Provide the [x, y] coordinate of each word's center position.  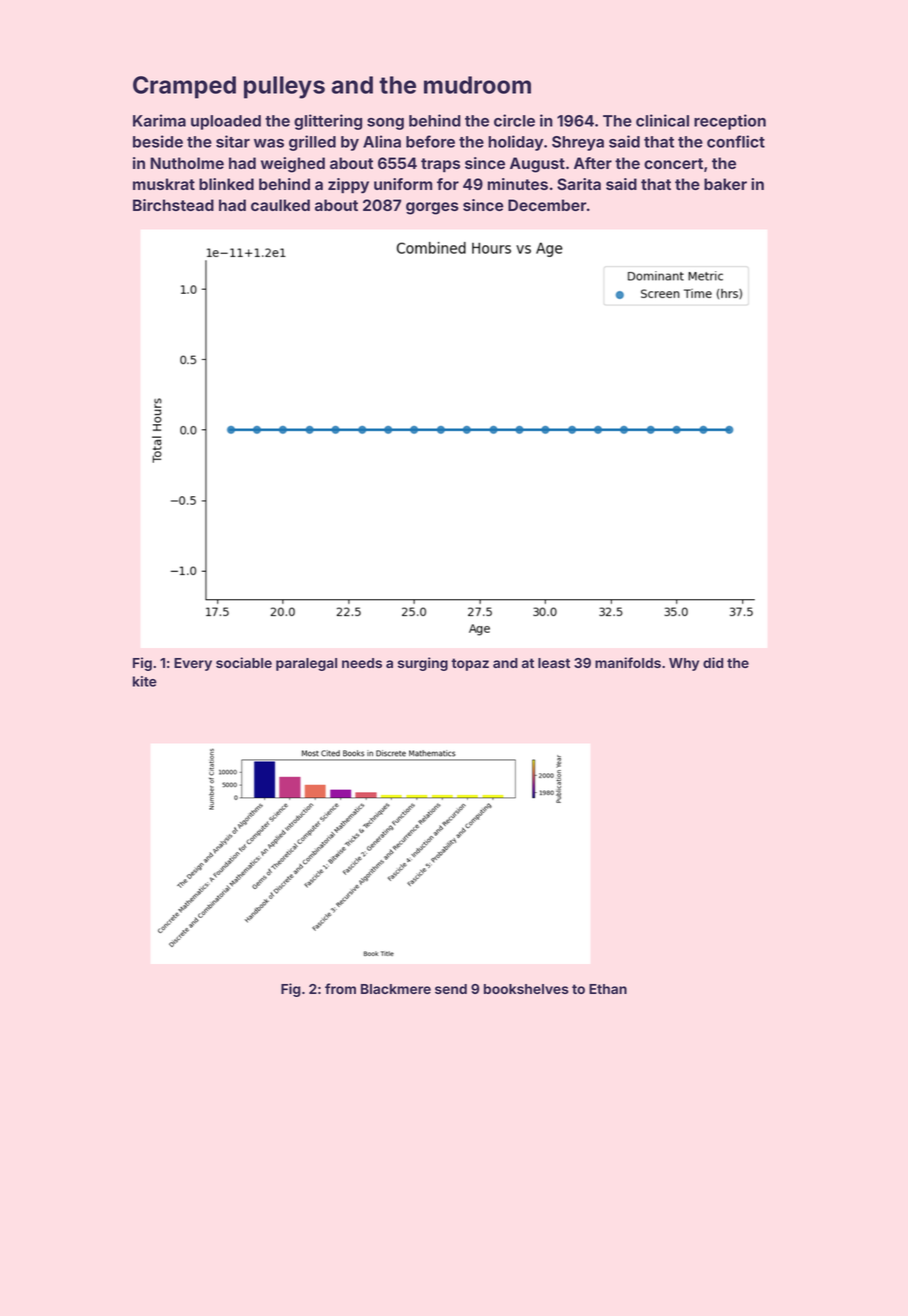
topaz [470, 664]
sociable [244, 662]
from [340, 988]
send [451, 989]
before [430, 141]
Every [193, 664]
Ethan [608, 989]
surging [423, 664]
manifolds [628, 662]
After [593, 163]
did [713, 662]
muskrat [164, 184]
